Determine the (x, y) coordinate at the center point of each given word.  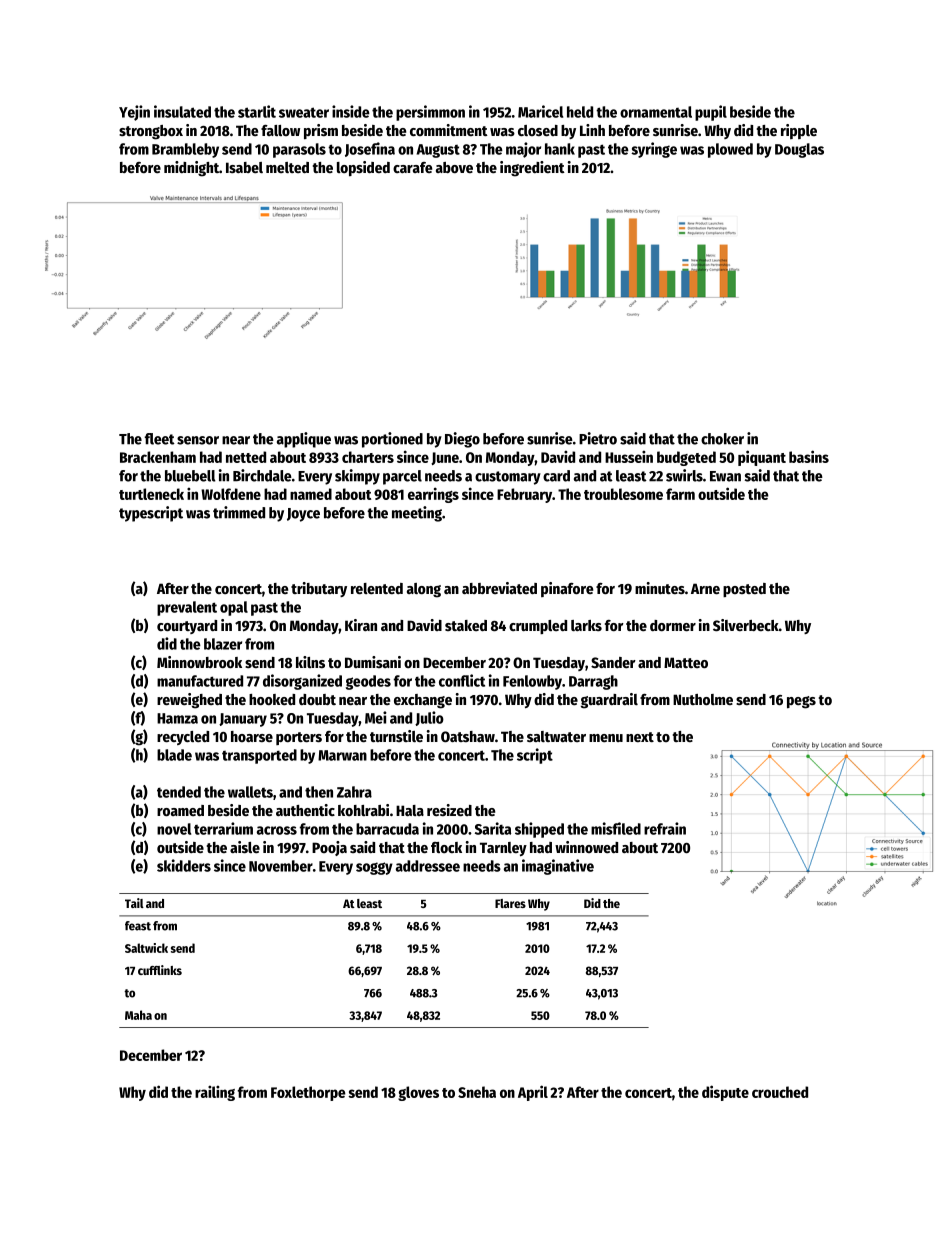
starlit (257, 111)
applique (304, 440)
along (424, 590)
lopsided (363, 169)
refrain (665, 828)
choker (722, 439)
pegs (801, 702)
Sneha (477, 1092)
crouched (780, 1092)
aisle (245, 847)
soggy (374, 868)
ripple (799, 131)
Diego (462, 440)
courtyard (187, 627)
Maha (138, 1015)
